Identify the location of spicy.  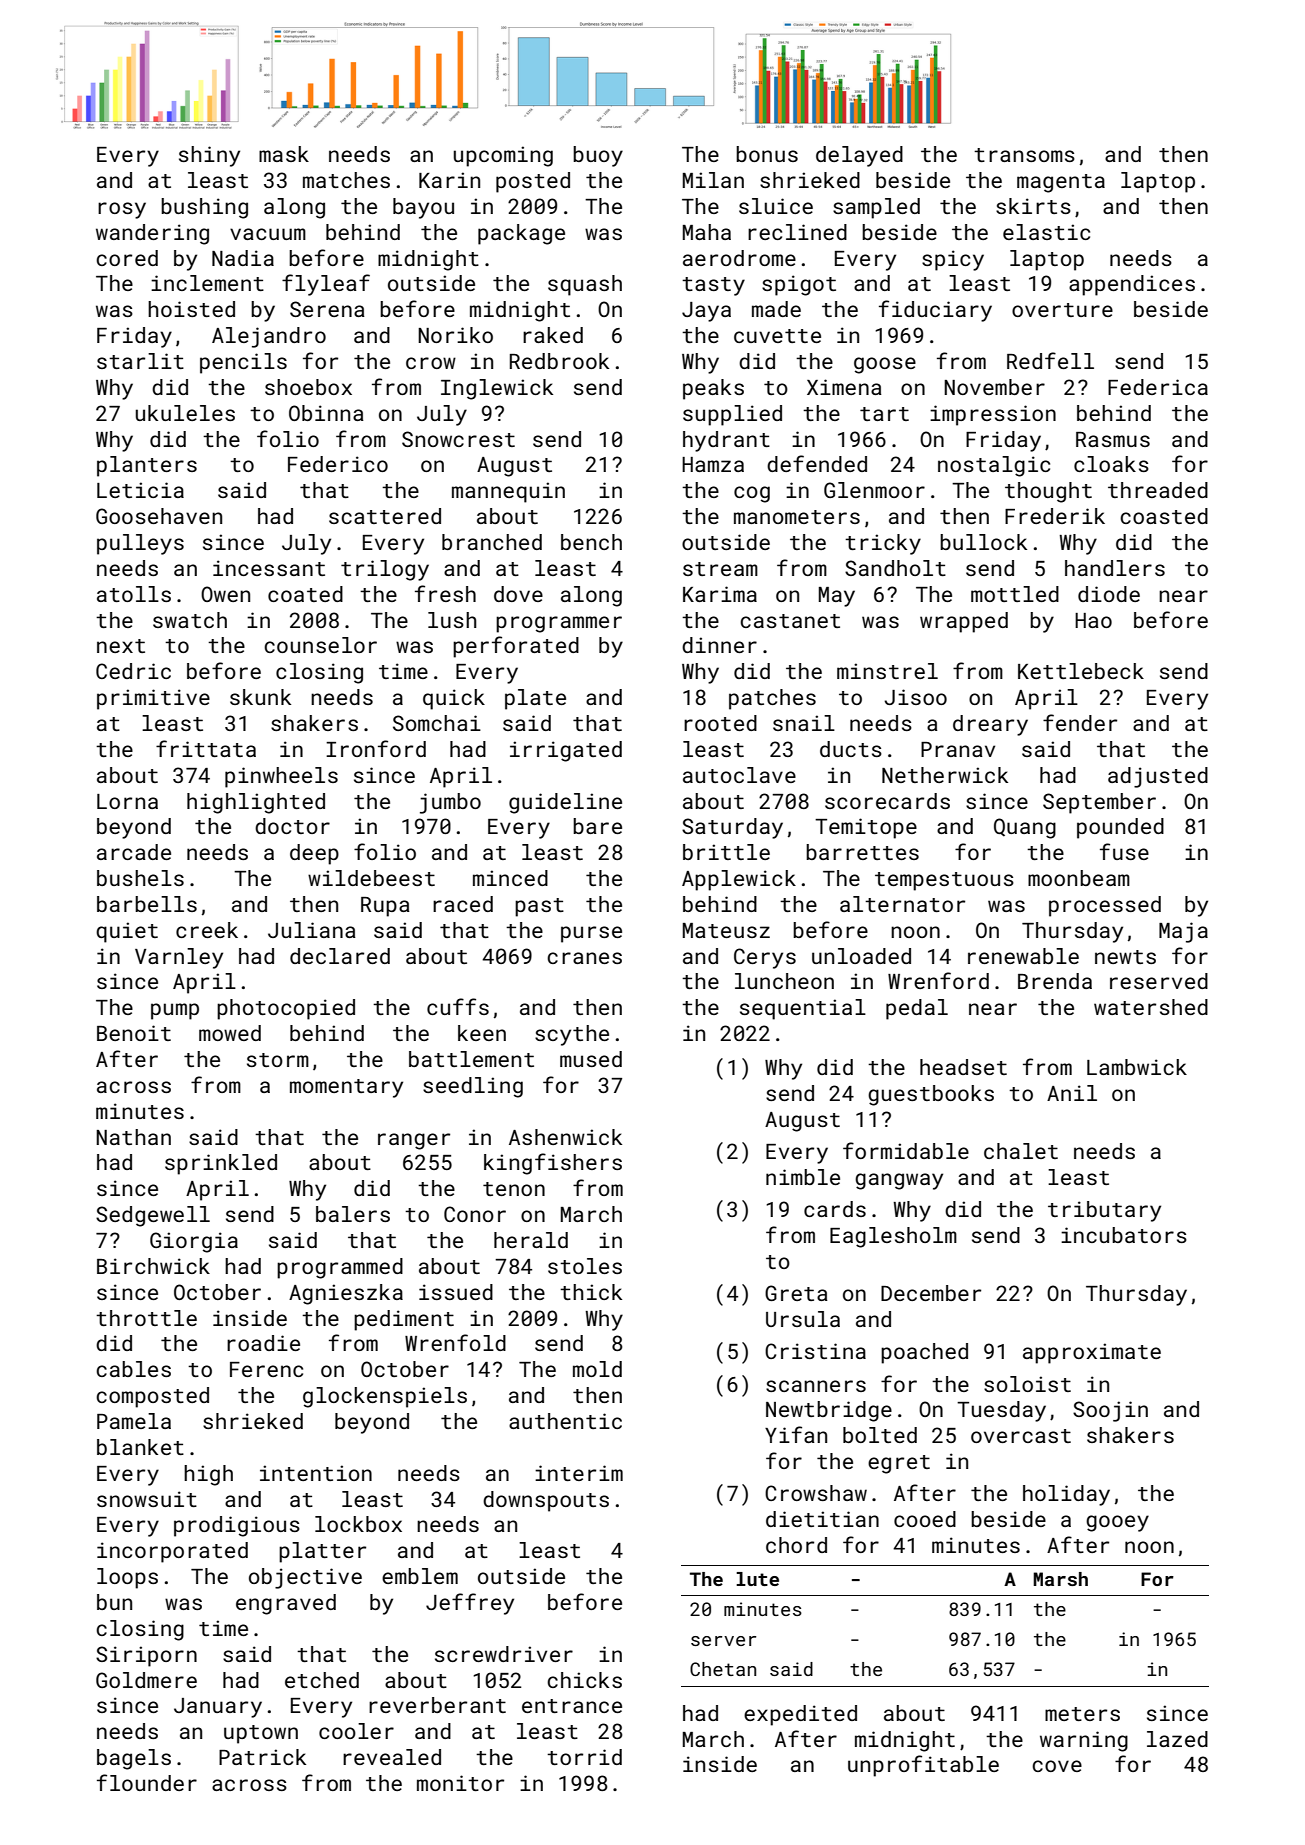
(953, 260).
